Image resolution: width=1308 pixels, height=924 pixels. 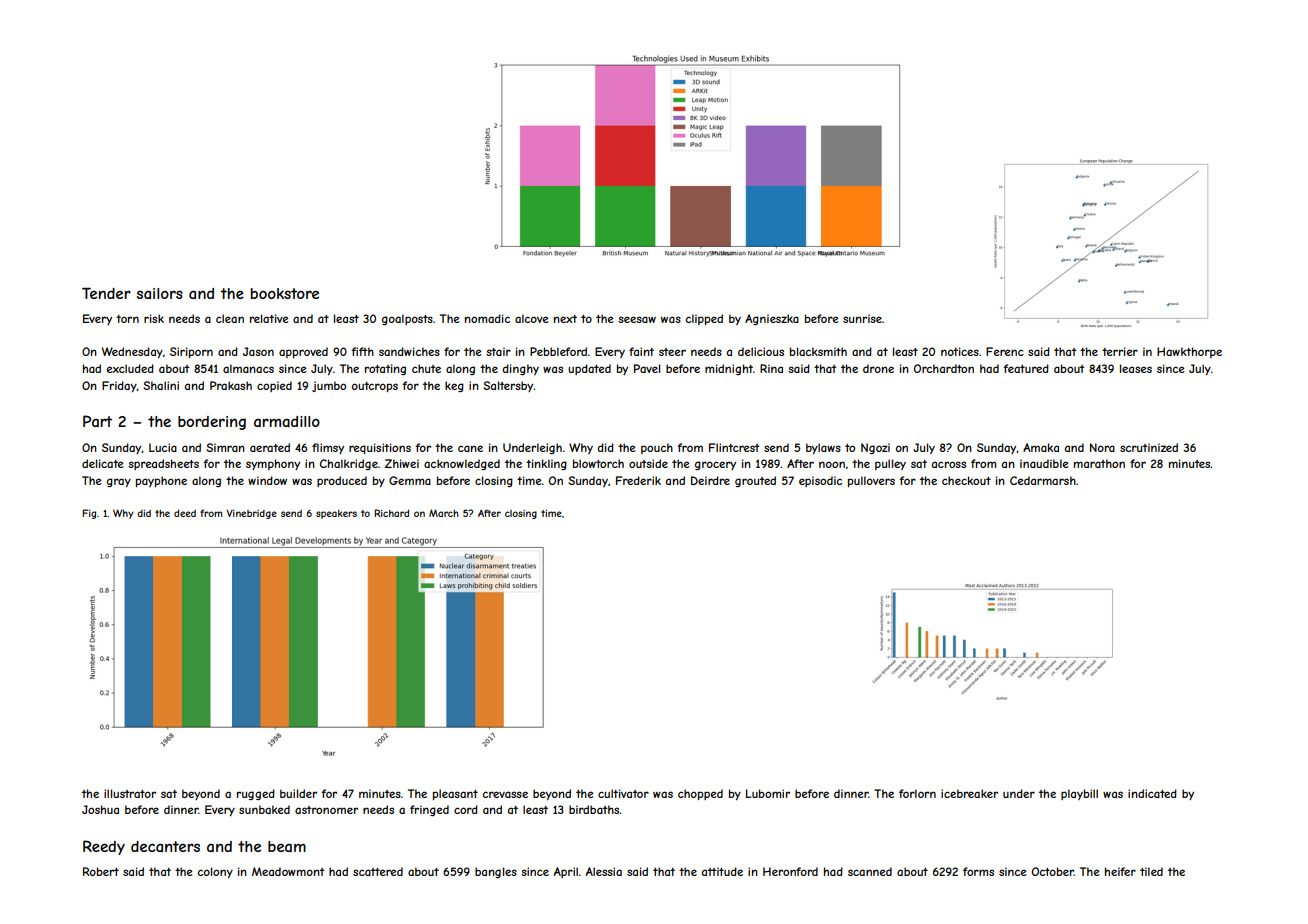 I want to click on playbill, so click(x=1079, y=794).
